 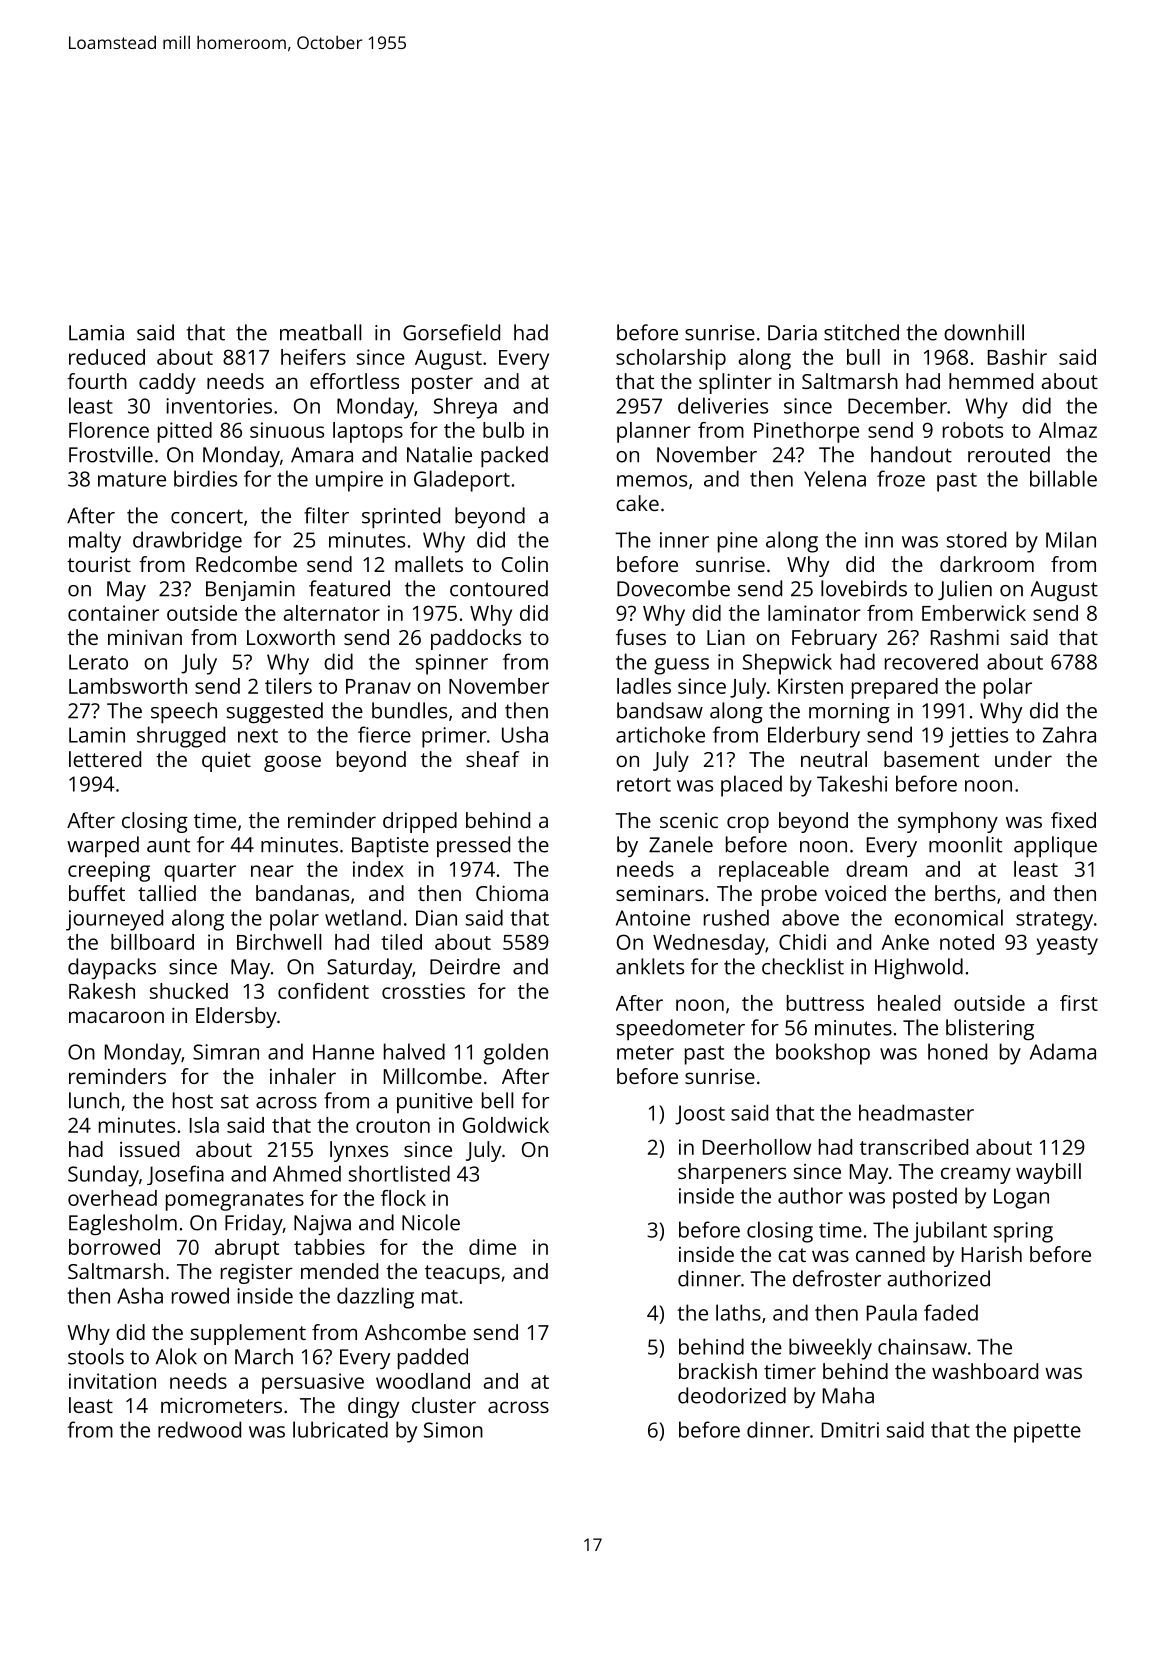 What do you see at coordinates (1071, 539) in the image?
I see `Milan` at bounding box center [1071, 539].
